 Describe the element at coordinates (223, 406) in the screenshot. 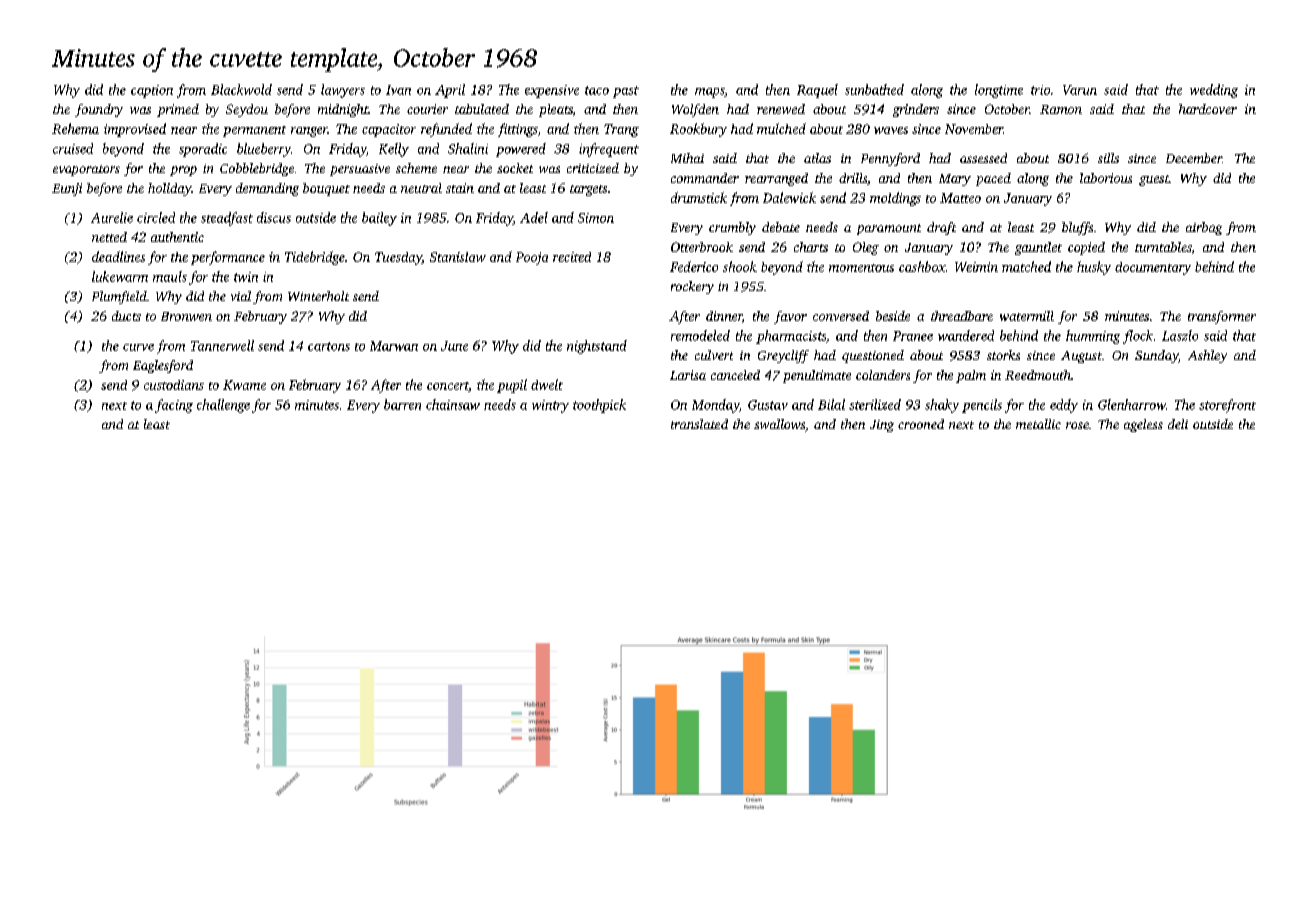

I see `challenge` at that location.
